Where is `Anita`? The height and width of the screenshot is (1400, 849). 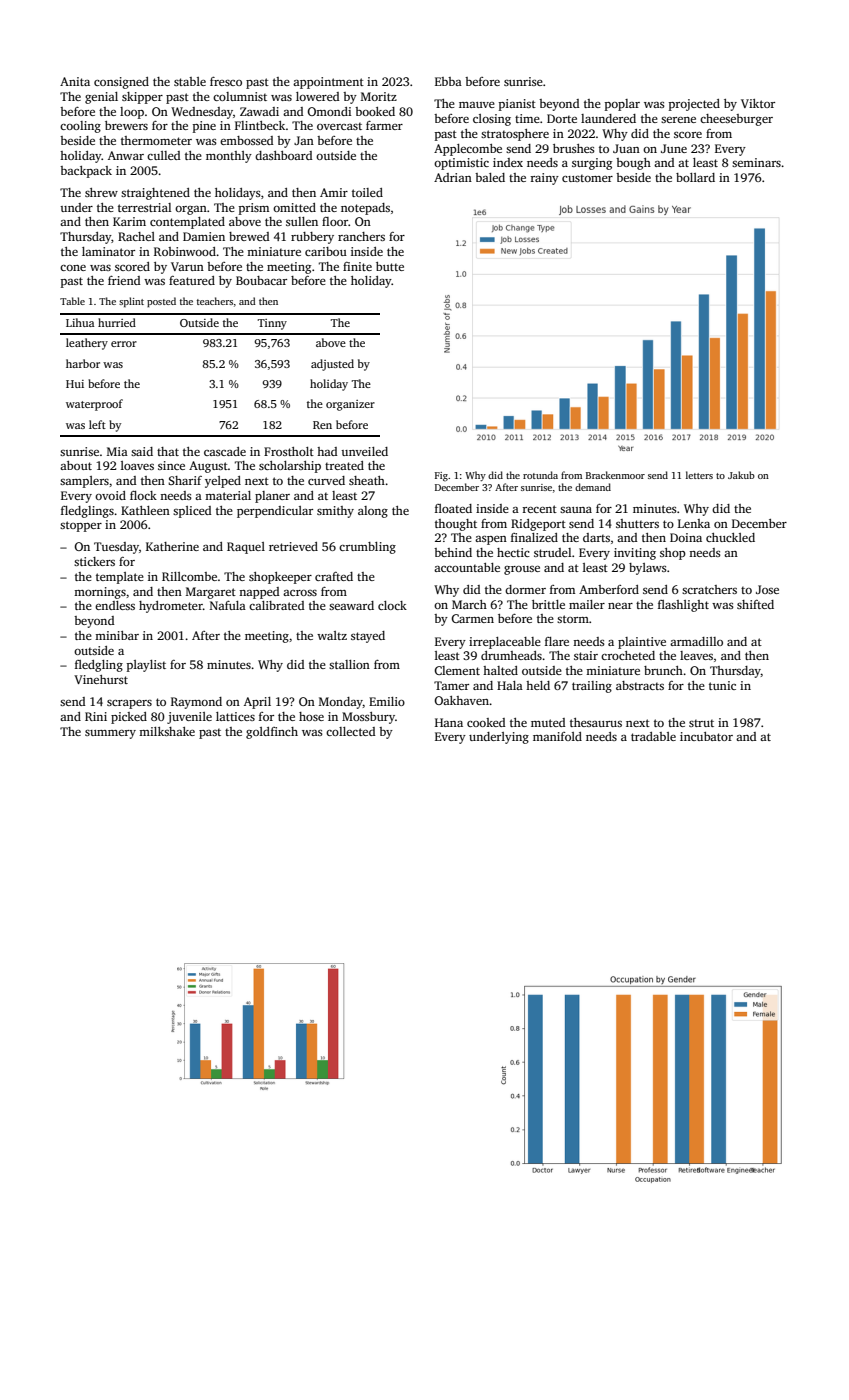 Anita is located at coordinates (75, 81).
